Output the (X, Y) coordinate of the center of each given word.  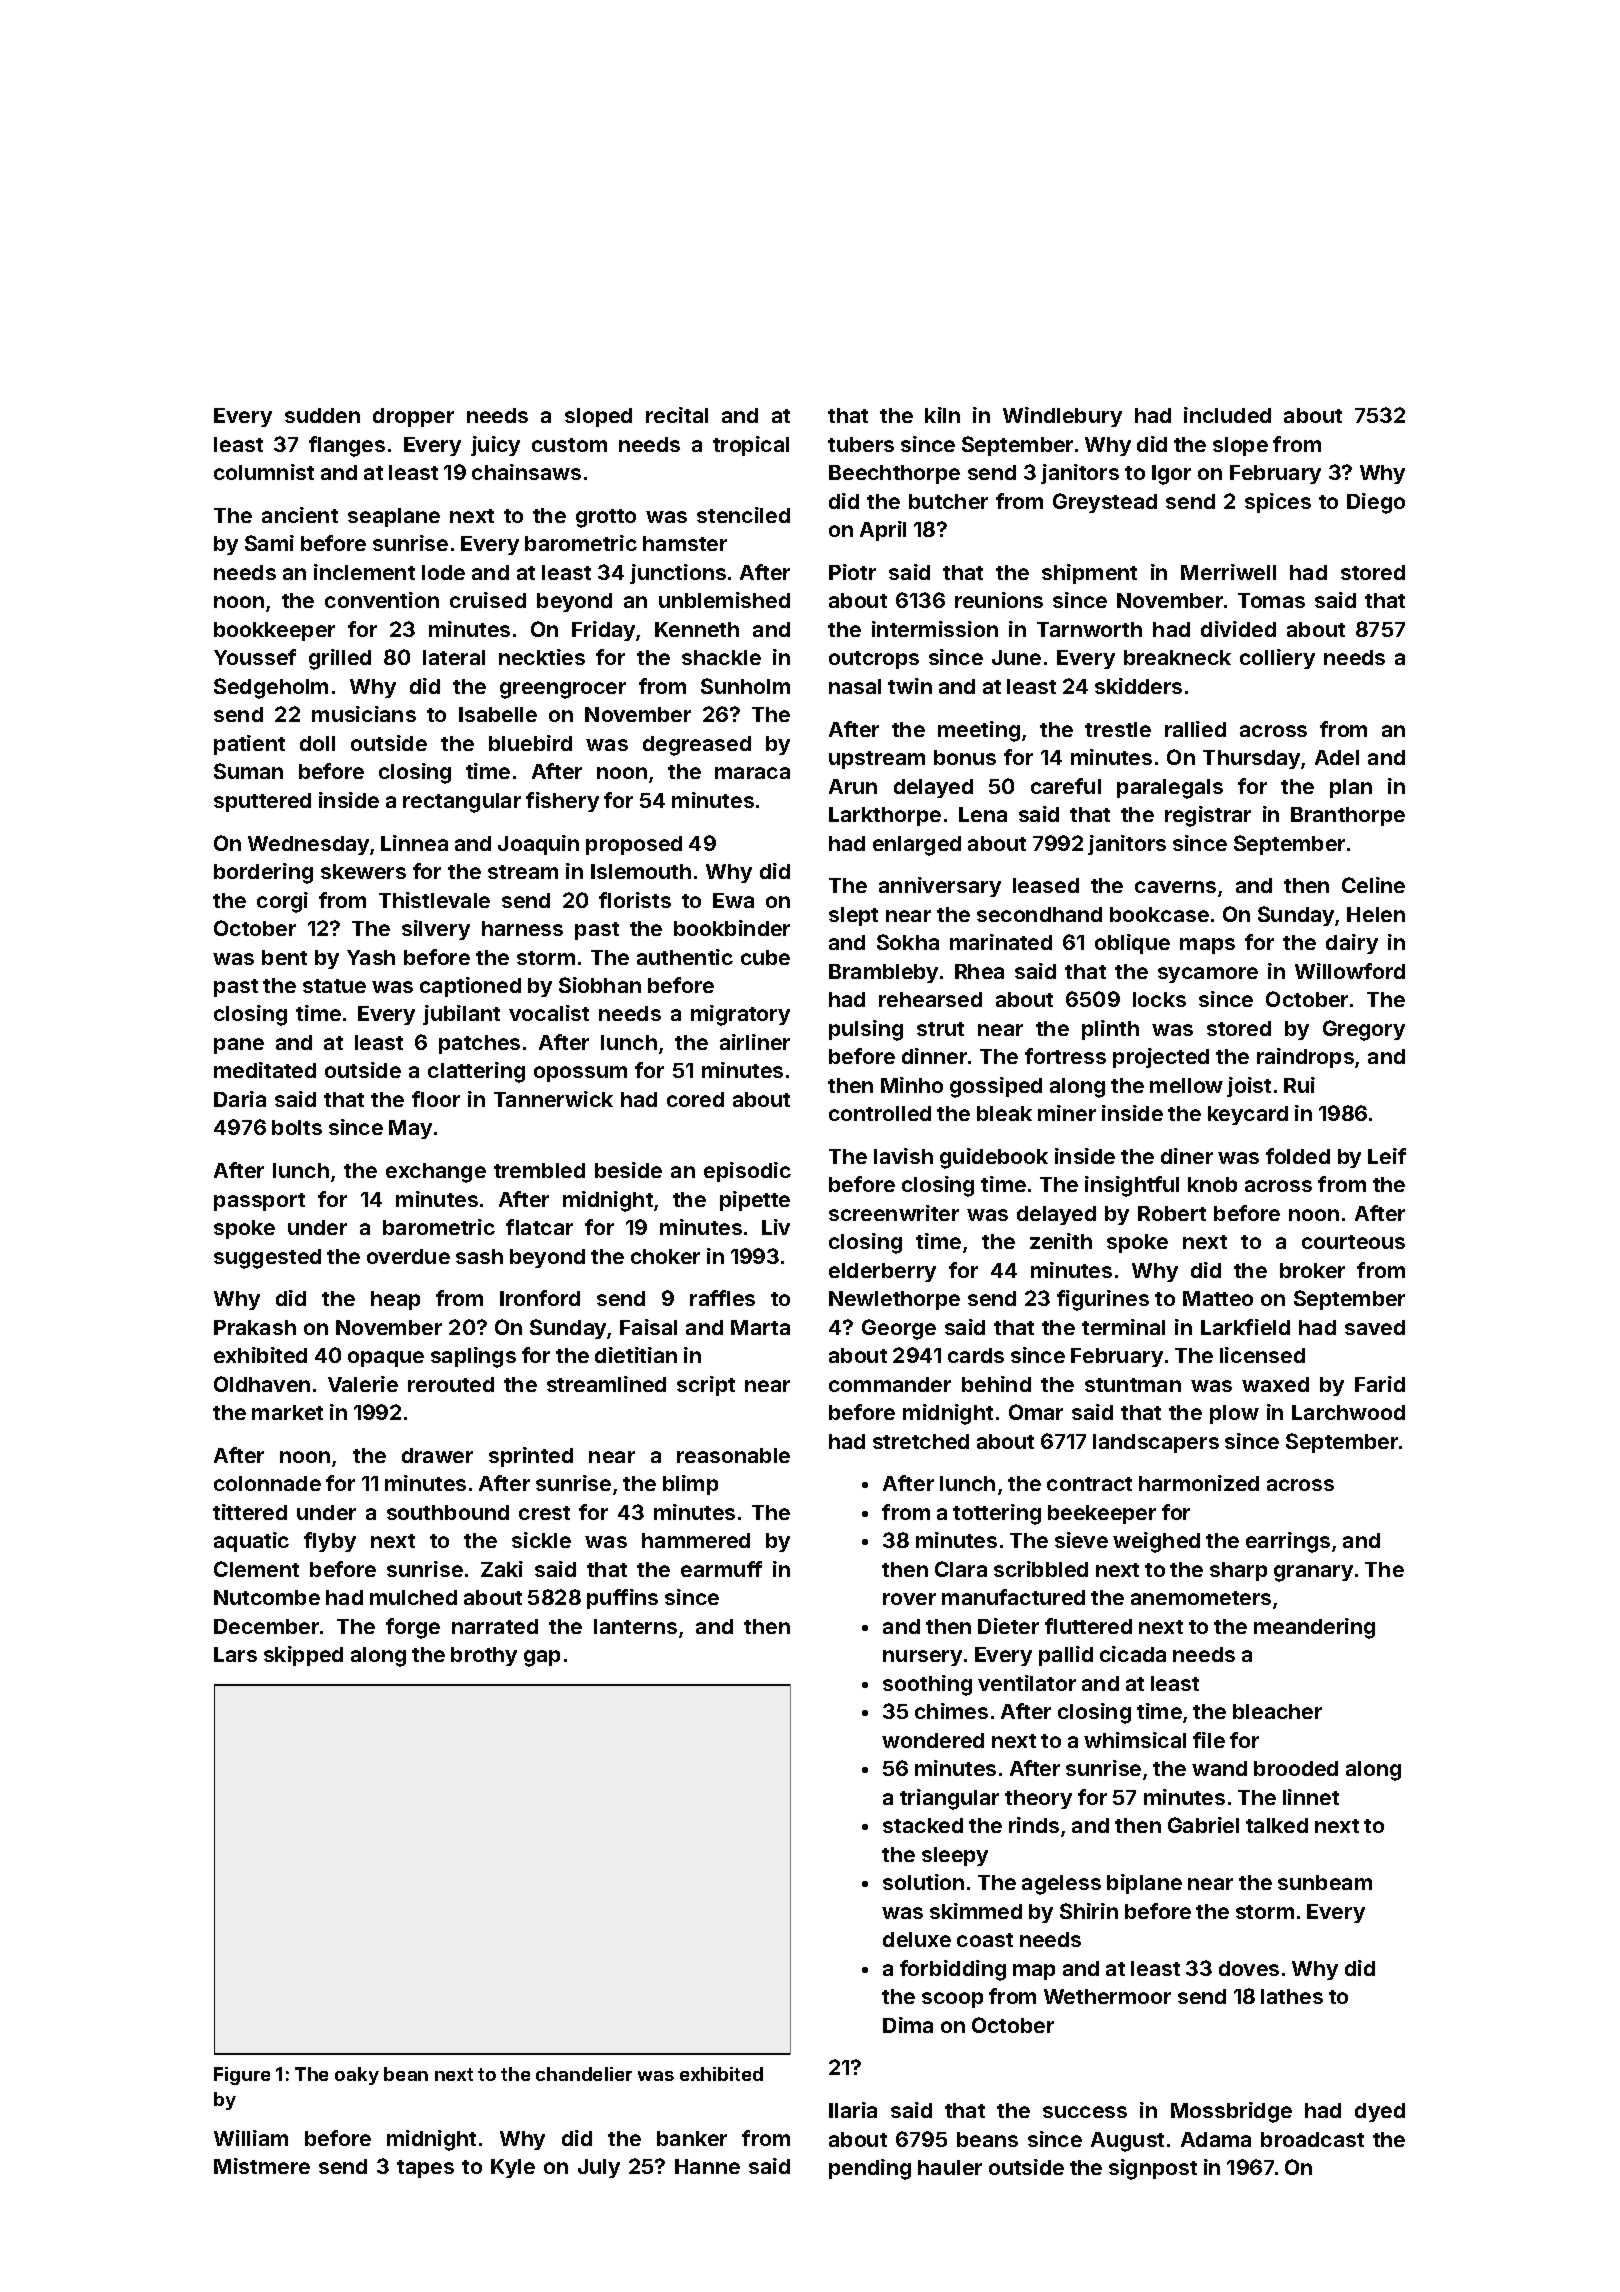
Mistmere (262, 2166)
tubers (861, 444)
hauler (950, 2167)
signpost (1153, 2169)
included (1227, 415)
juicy (495, 446)
